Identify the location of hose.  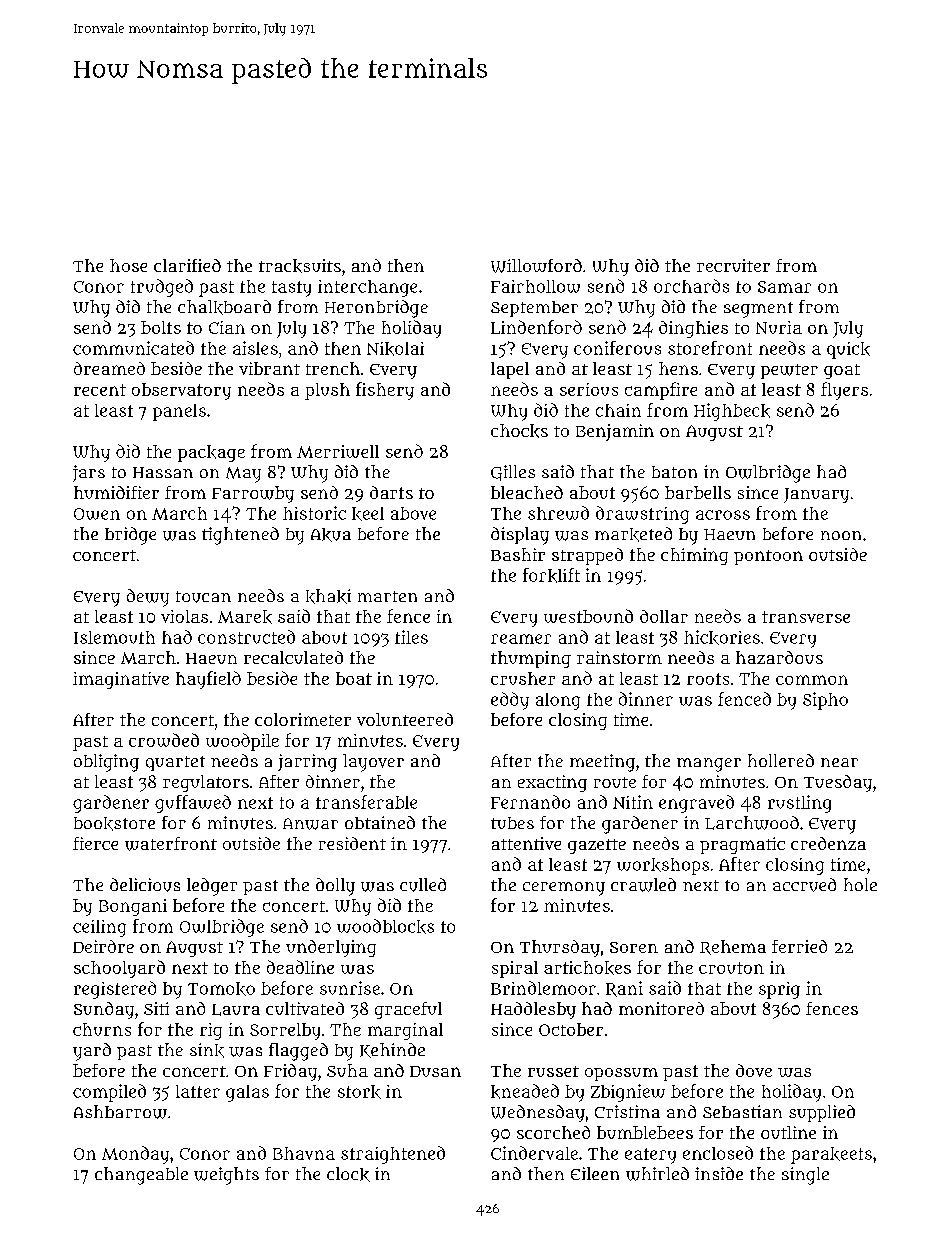
(128, 265).
